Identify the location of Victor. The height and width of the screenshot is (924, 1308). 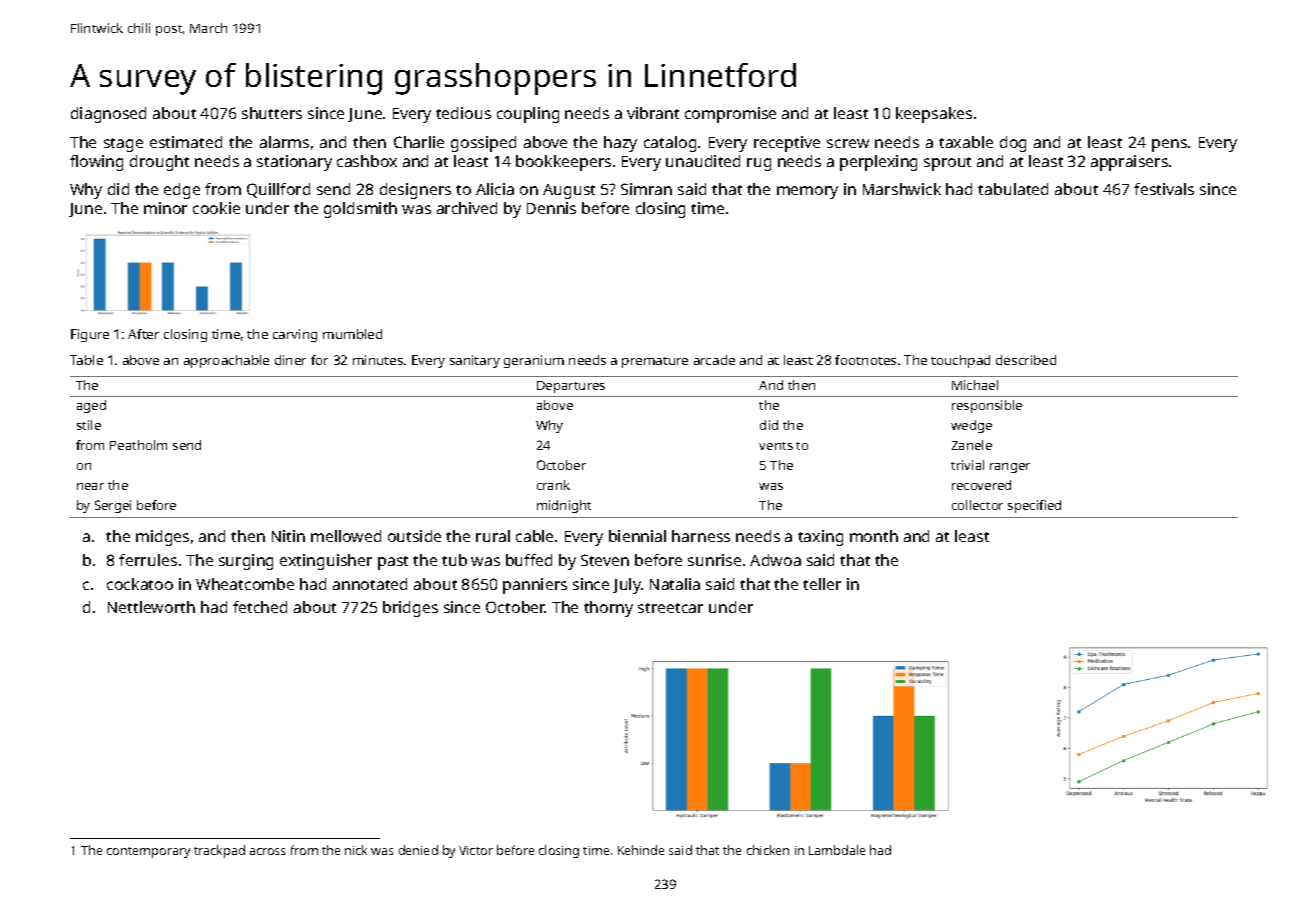
(476, 850).
